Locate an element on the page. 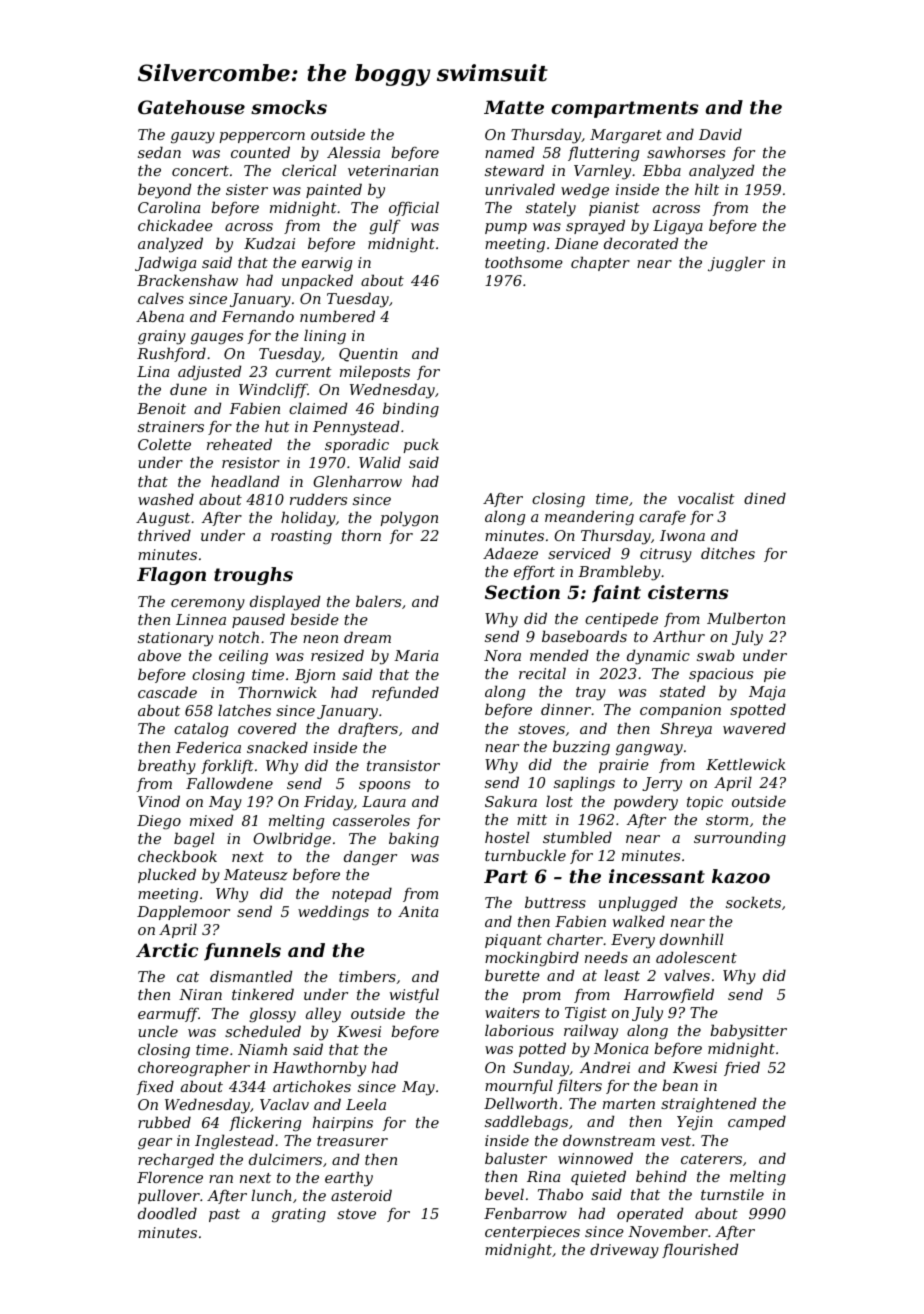 This page has height=1314, width=924. refunded is located at coordinates (405, 693).
